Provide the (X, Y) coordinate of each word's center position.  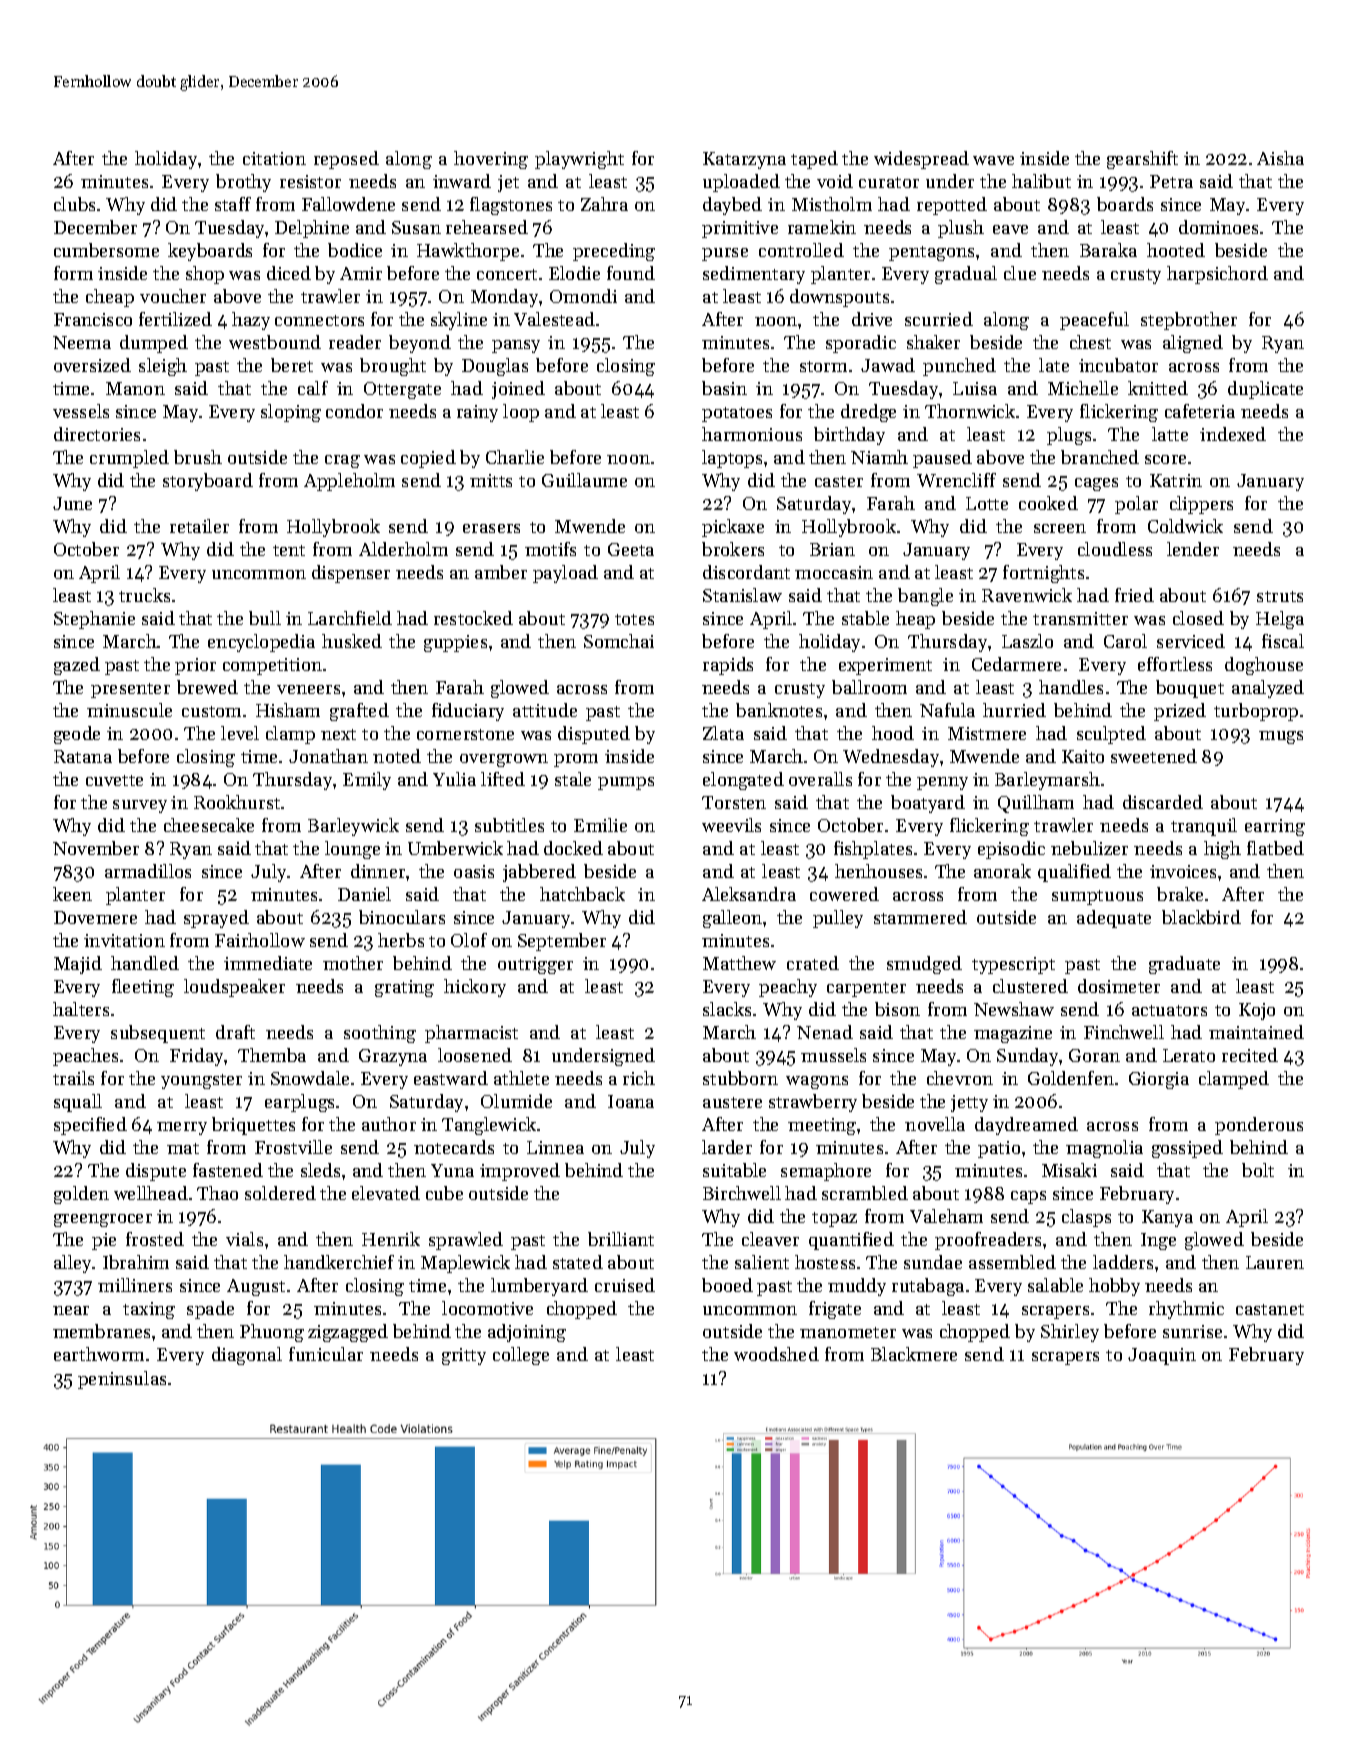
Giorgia (1159, 1080)
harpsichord (1217, 275)
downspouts (839, 298)
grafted (359, 712)
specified (90, 1126)
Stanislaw (742, 595)
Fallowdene (348, 204)
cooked (1048, 503)
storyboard (208, 482)
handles (1071, 687)
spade (210, 1310)
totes (634, 619)
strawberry (813, 1103)
